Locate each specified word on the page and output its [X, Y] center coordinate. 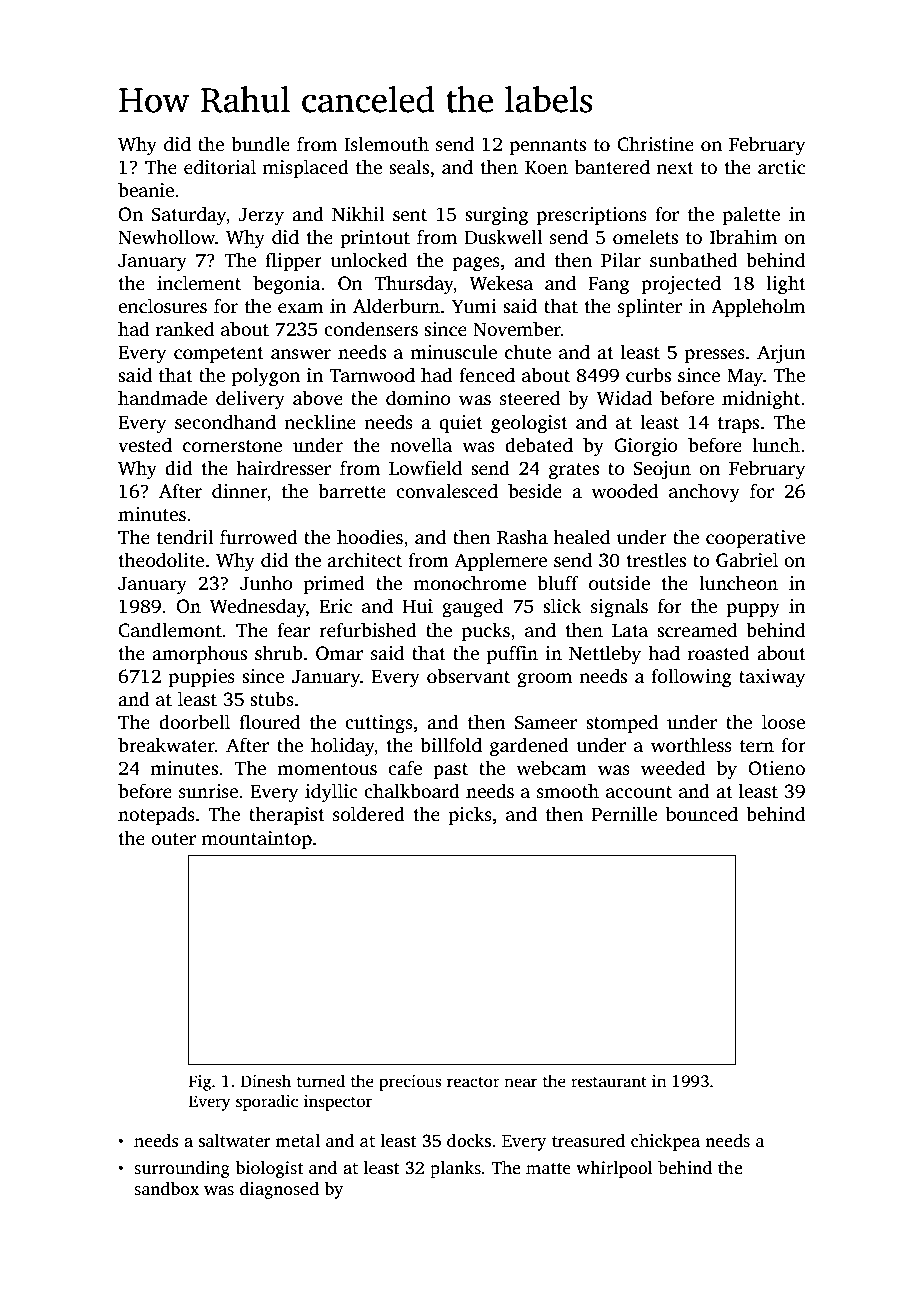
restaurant [609, 1082]
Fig [200, 1083]
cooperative [755, 539]
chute [528, 352]
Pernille [624, 814]
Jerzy [261, 217]
